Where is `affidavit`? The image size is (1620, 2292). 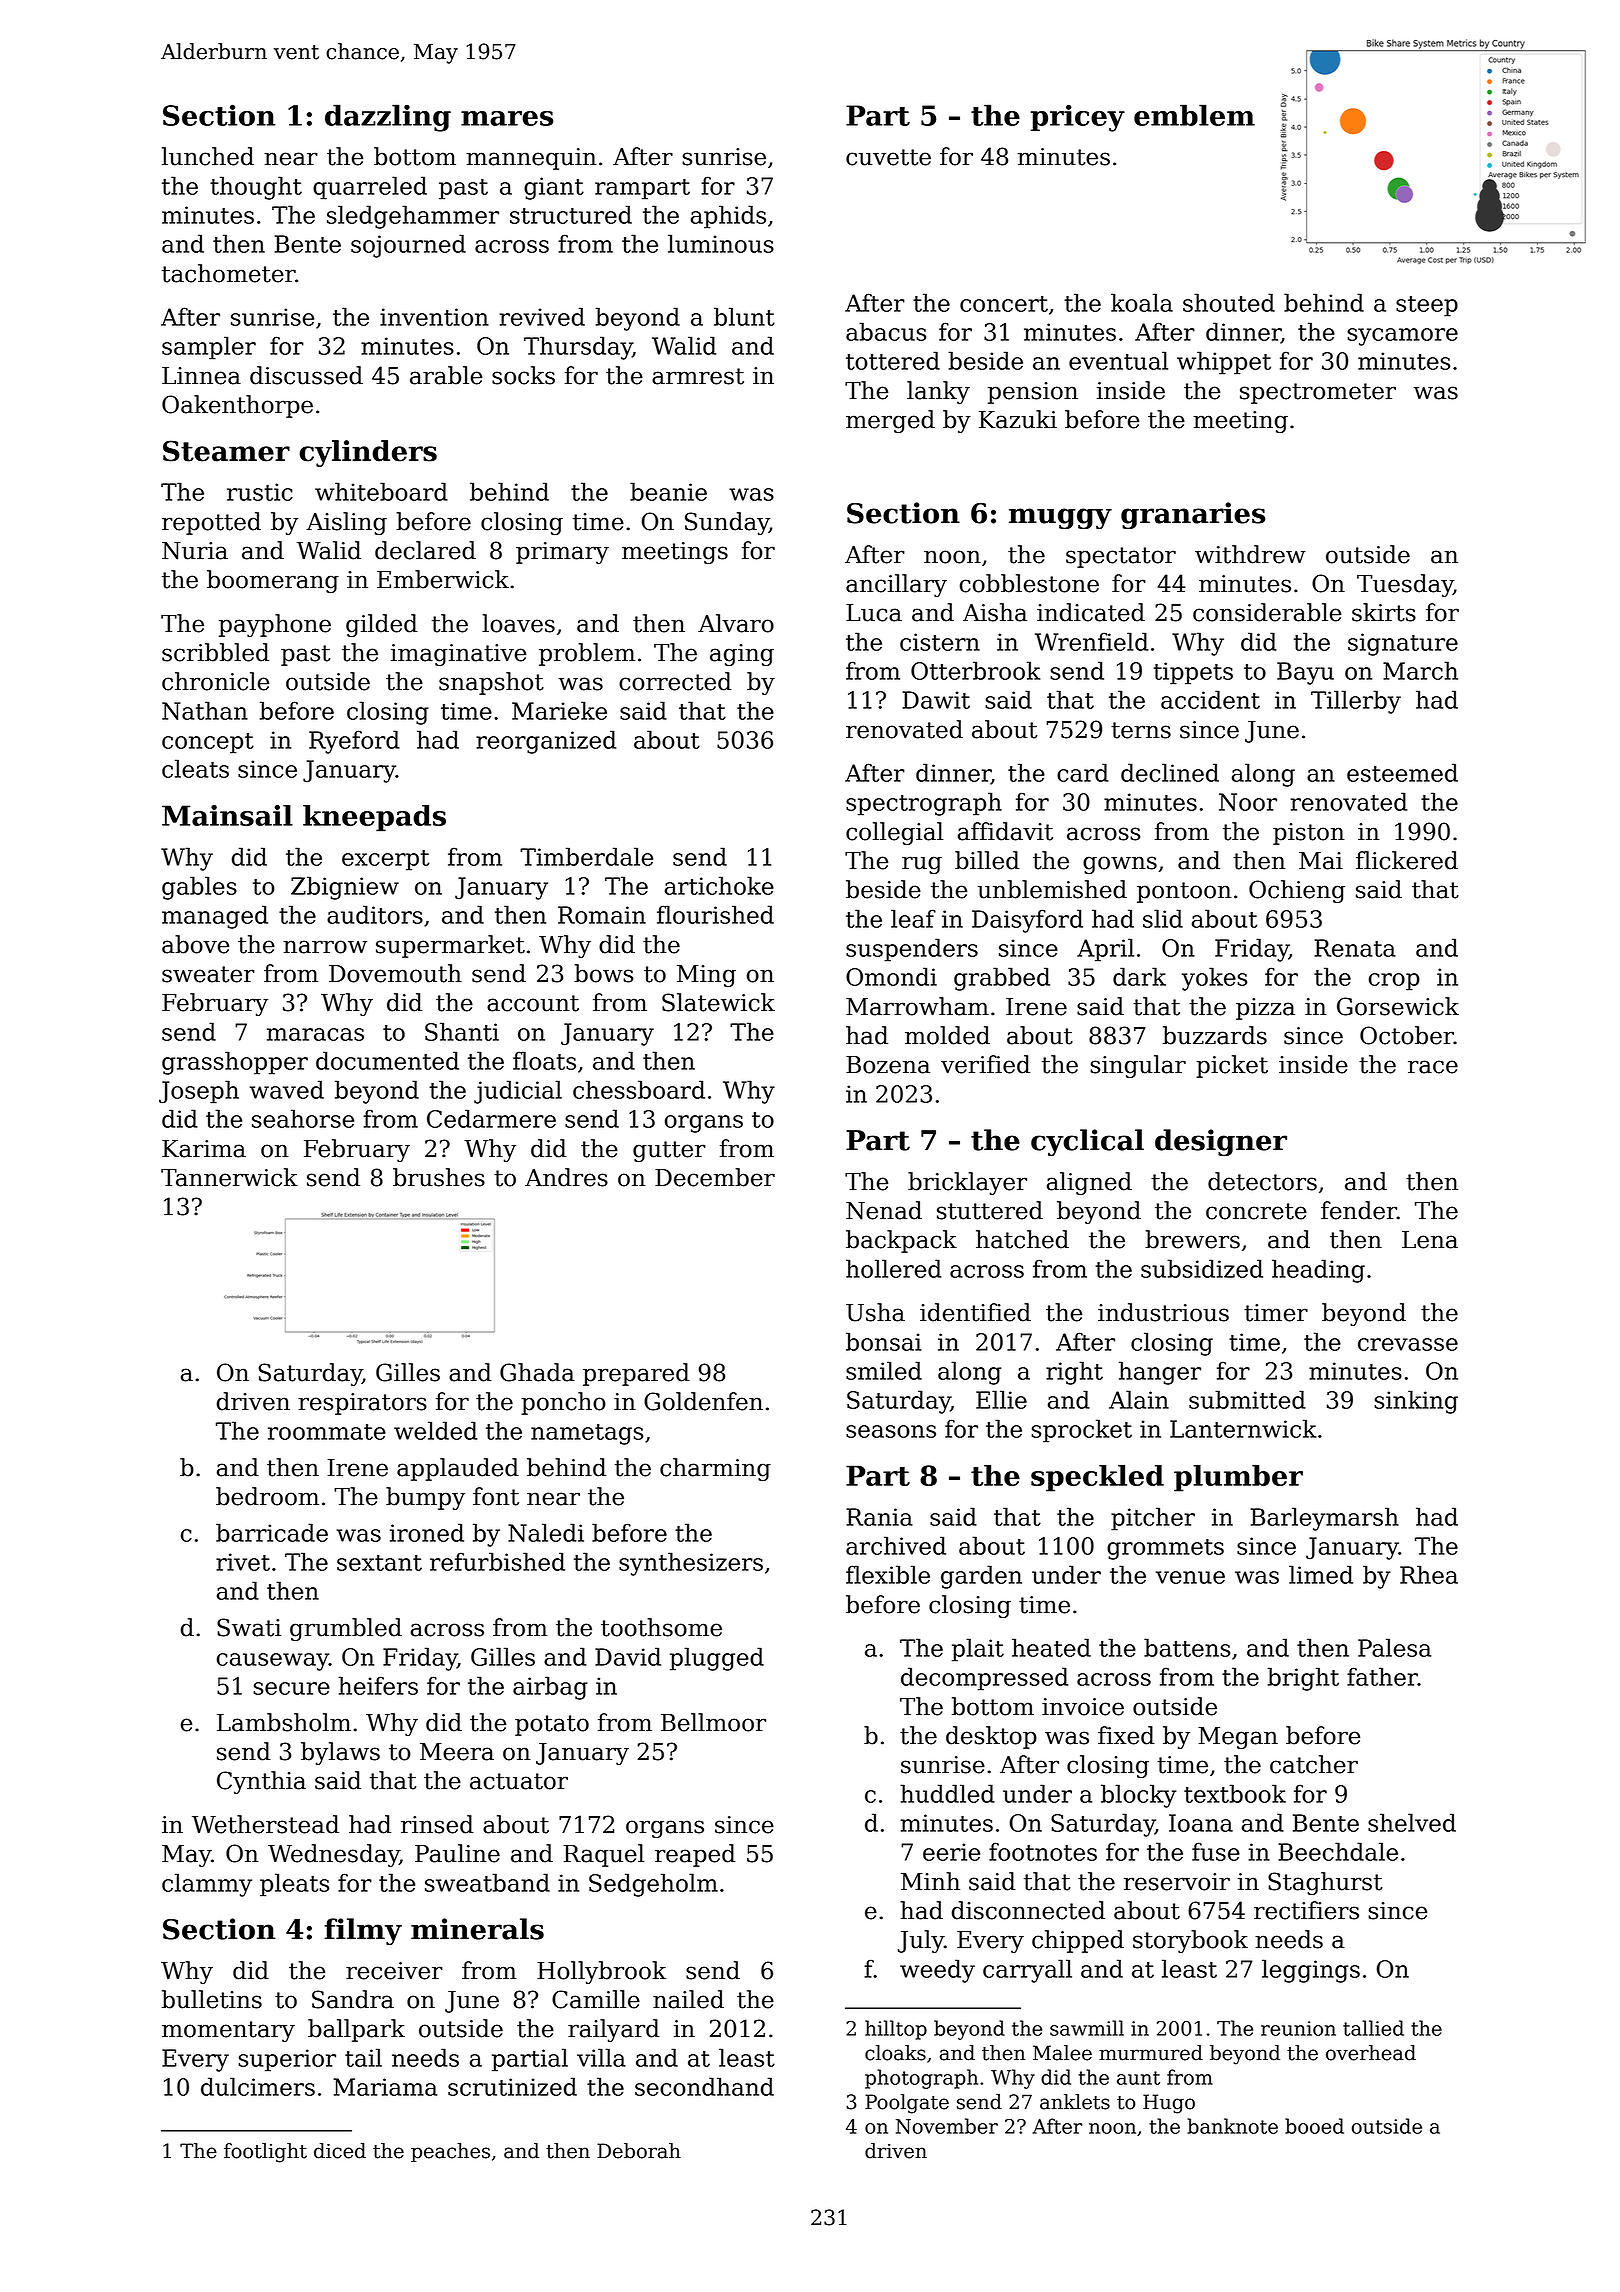 affidavit is located at coordinates (1005, 831).
